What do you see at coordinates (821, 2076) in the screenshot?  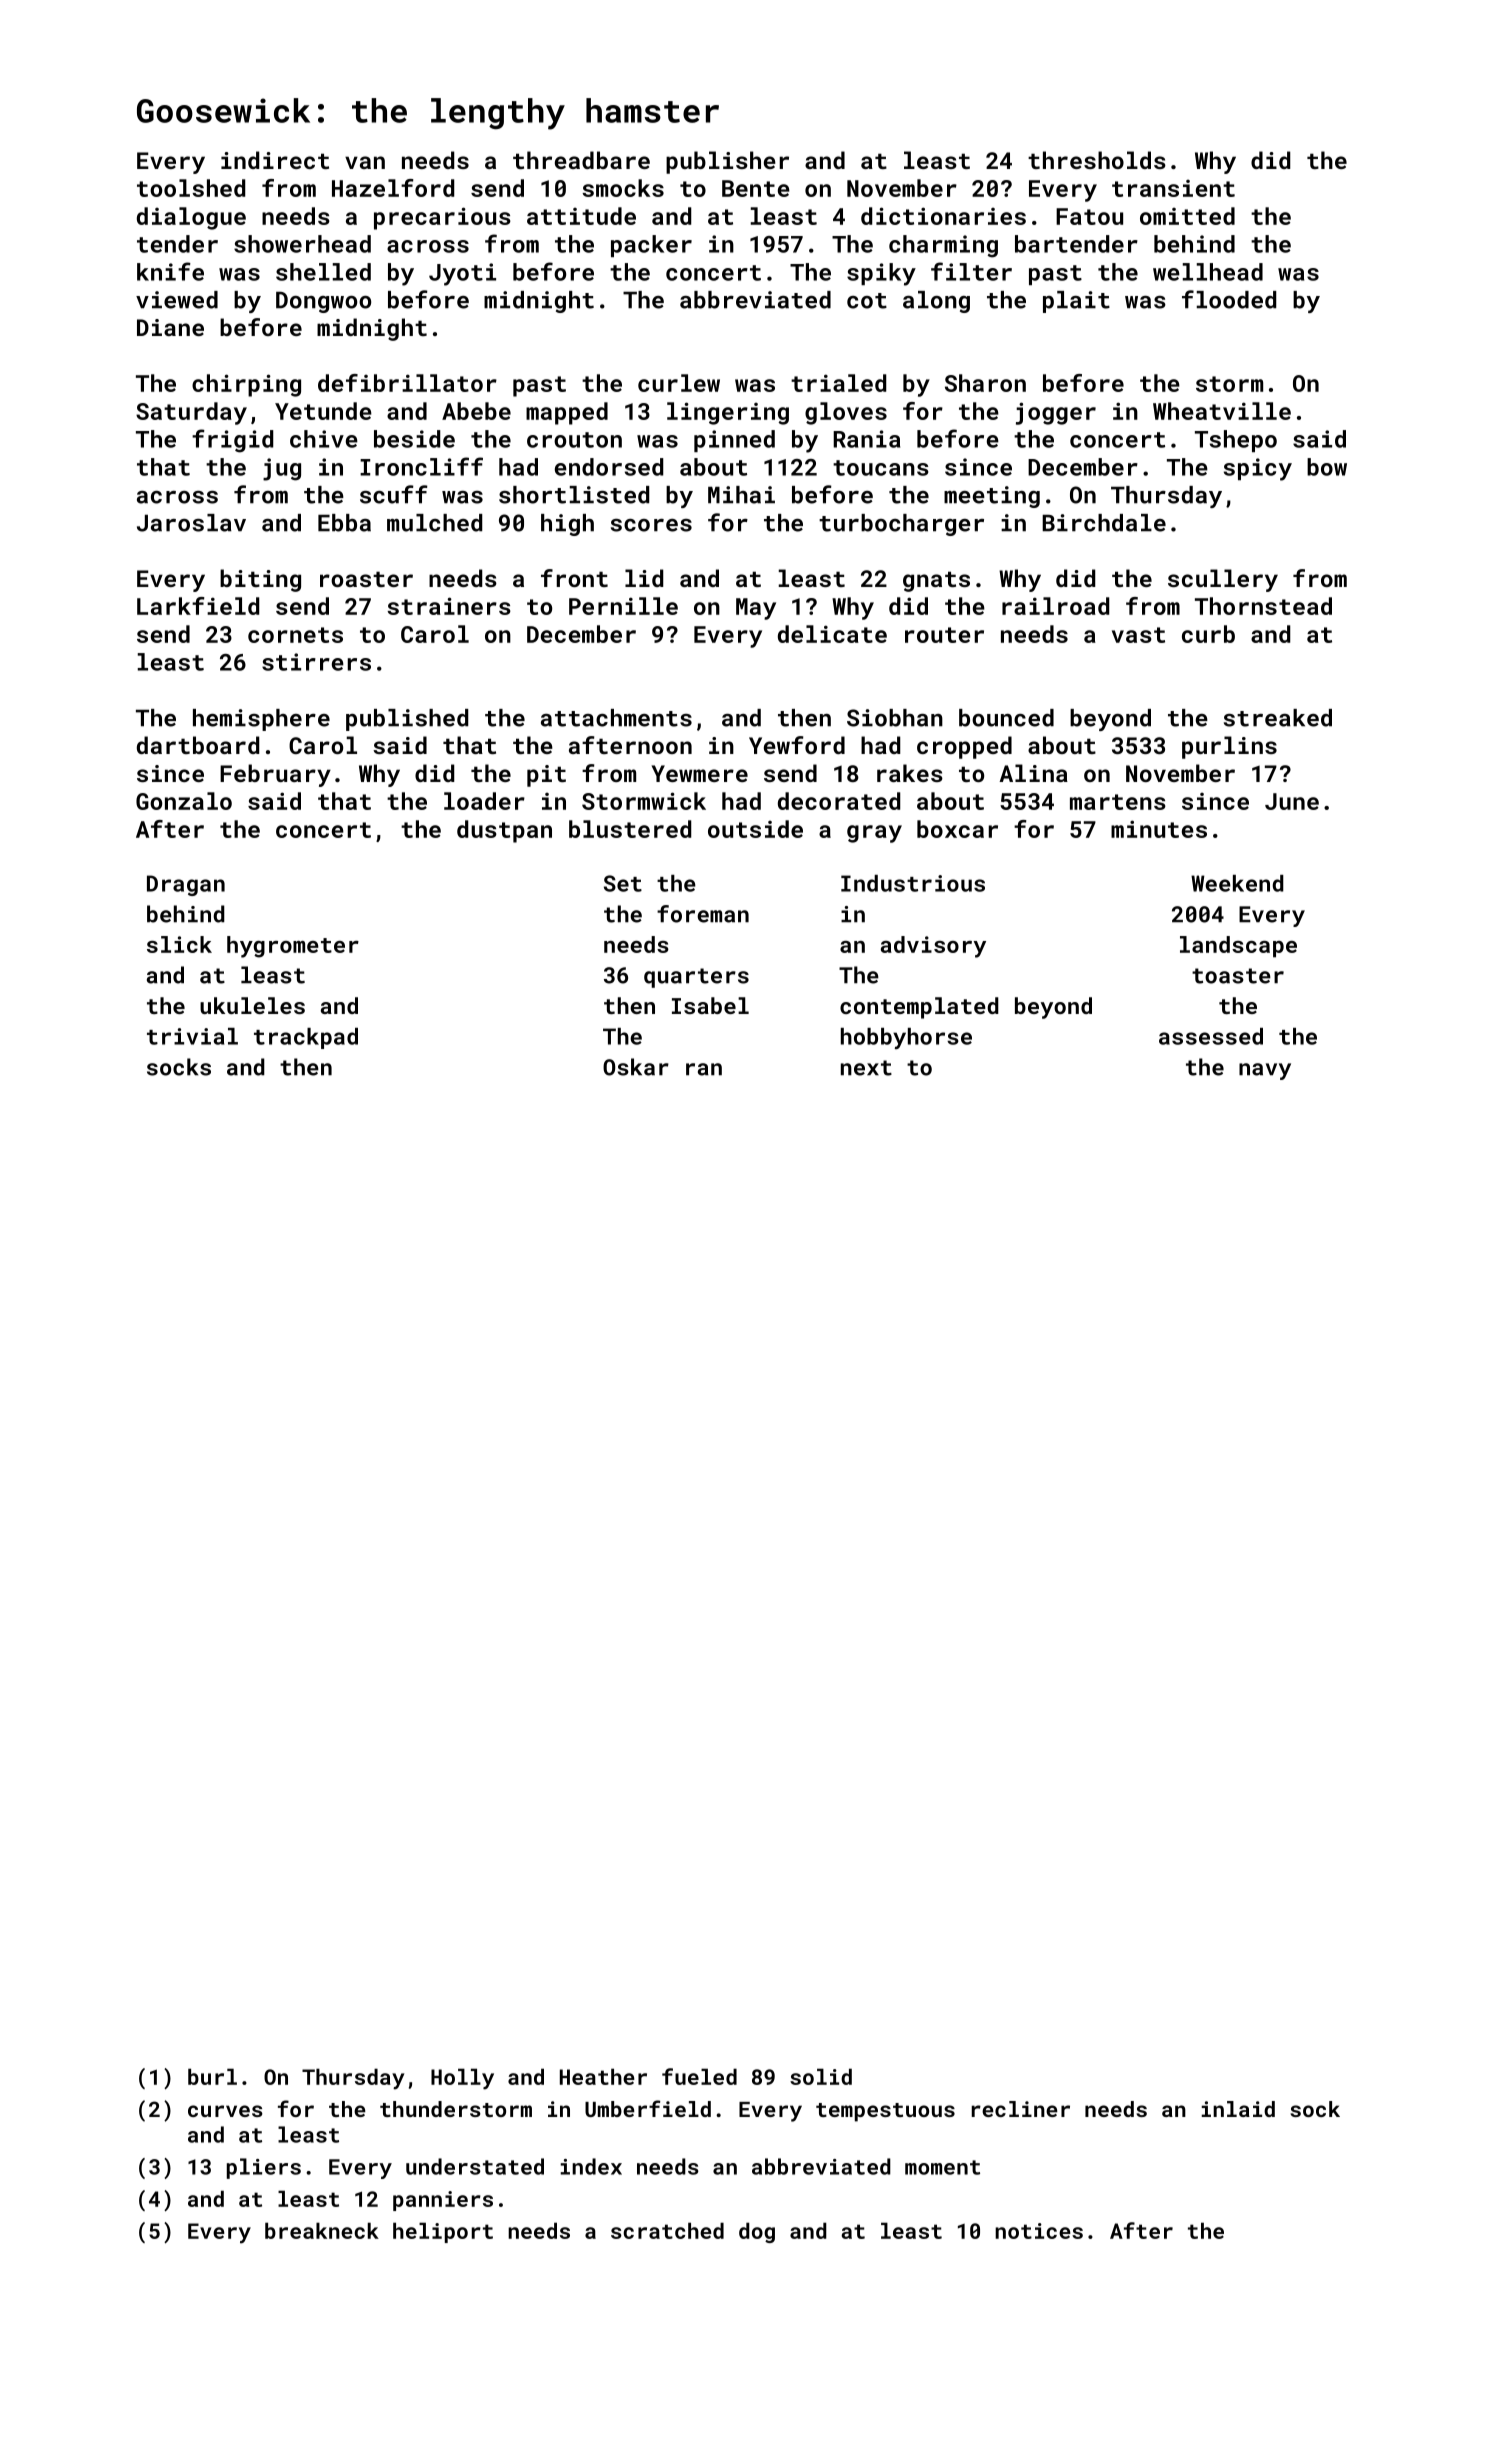 I see `solid` at bounding box center [821, 2076].
